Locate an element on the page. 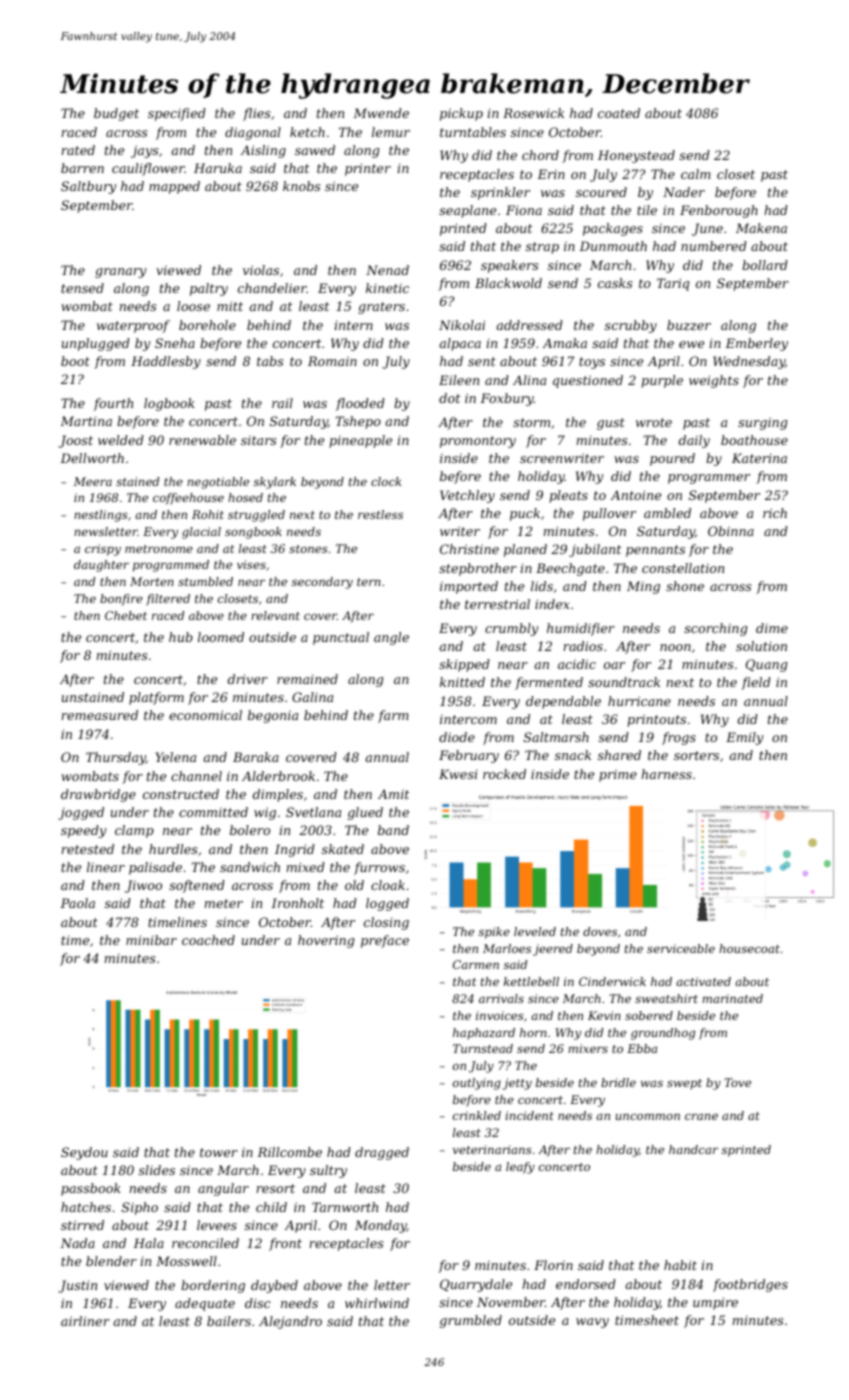 This document has width=849, height=1400. bonfire is located at coordinates (121, 600).
